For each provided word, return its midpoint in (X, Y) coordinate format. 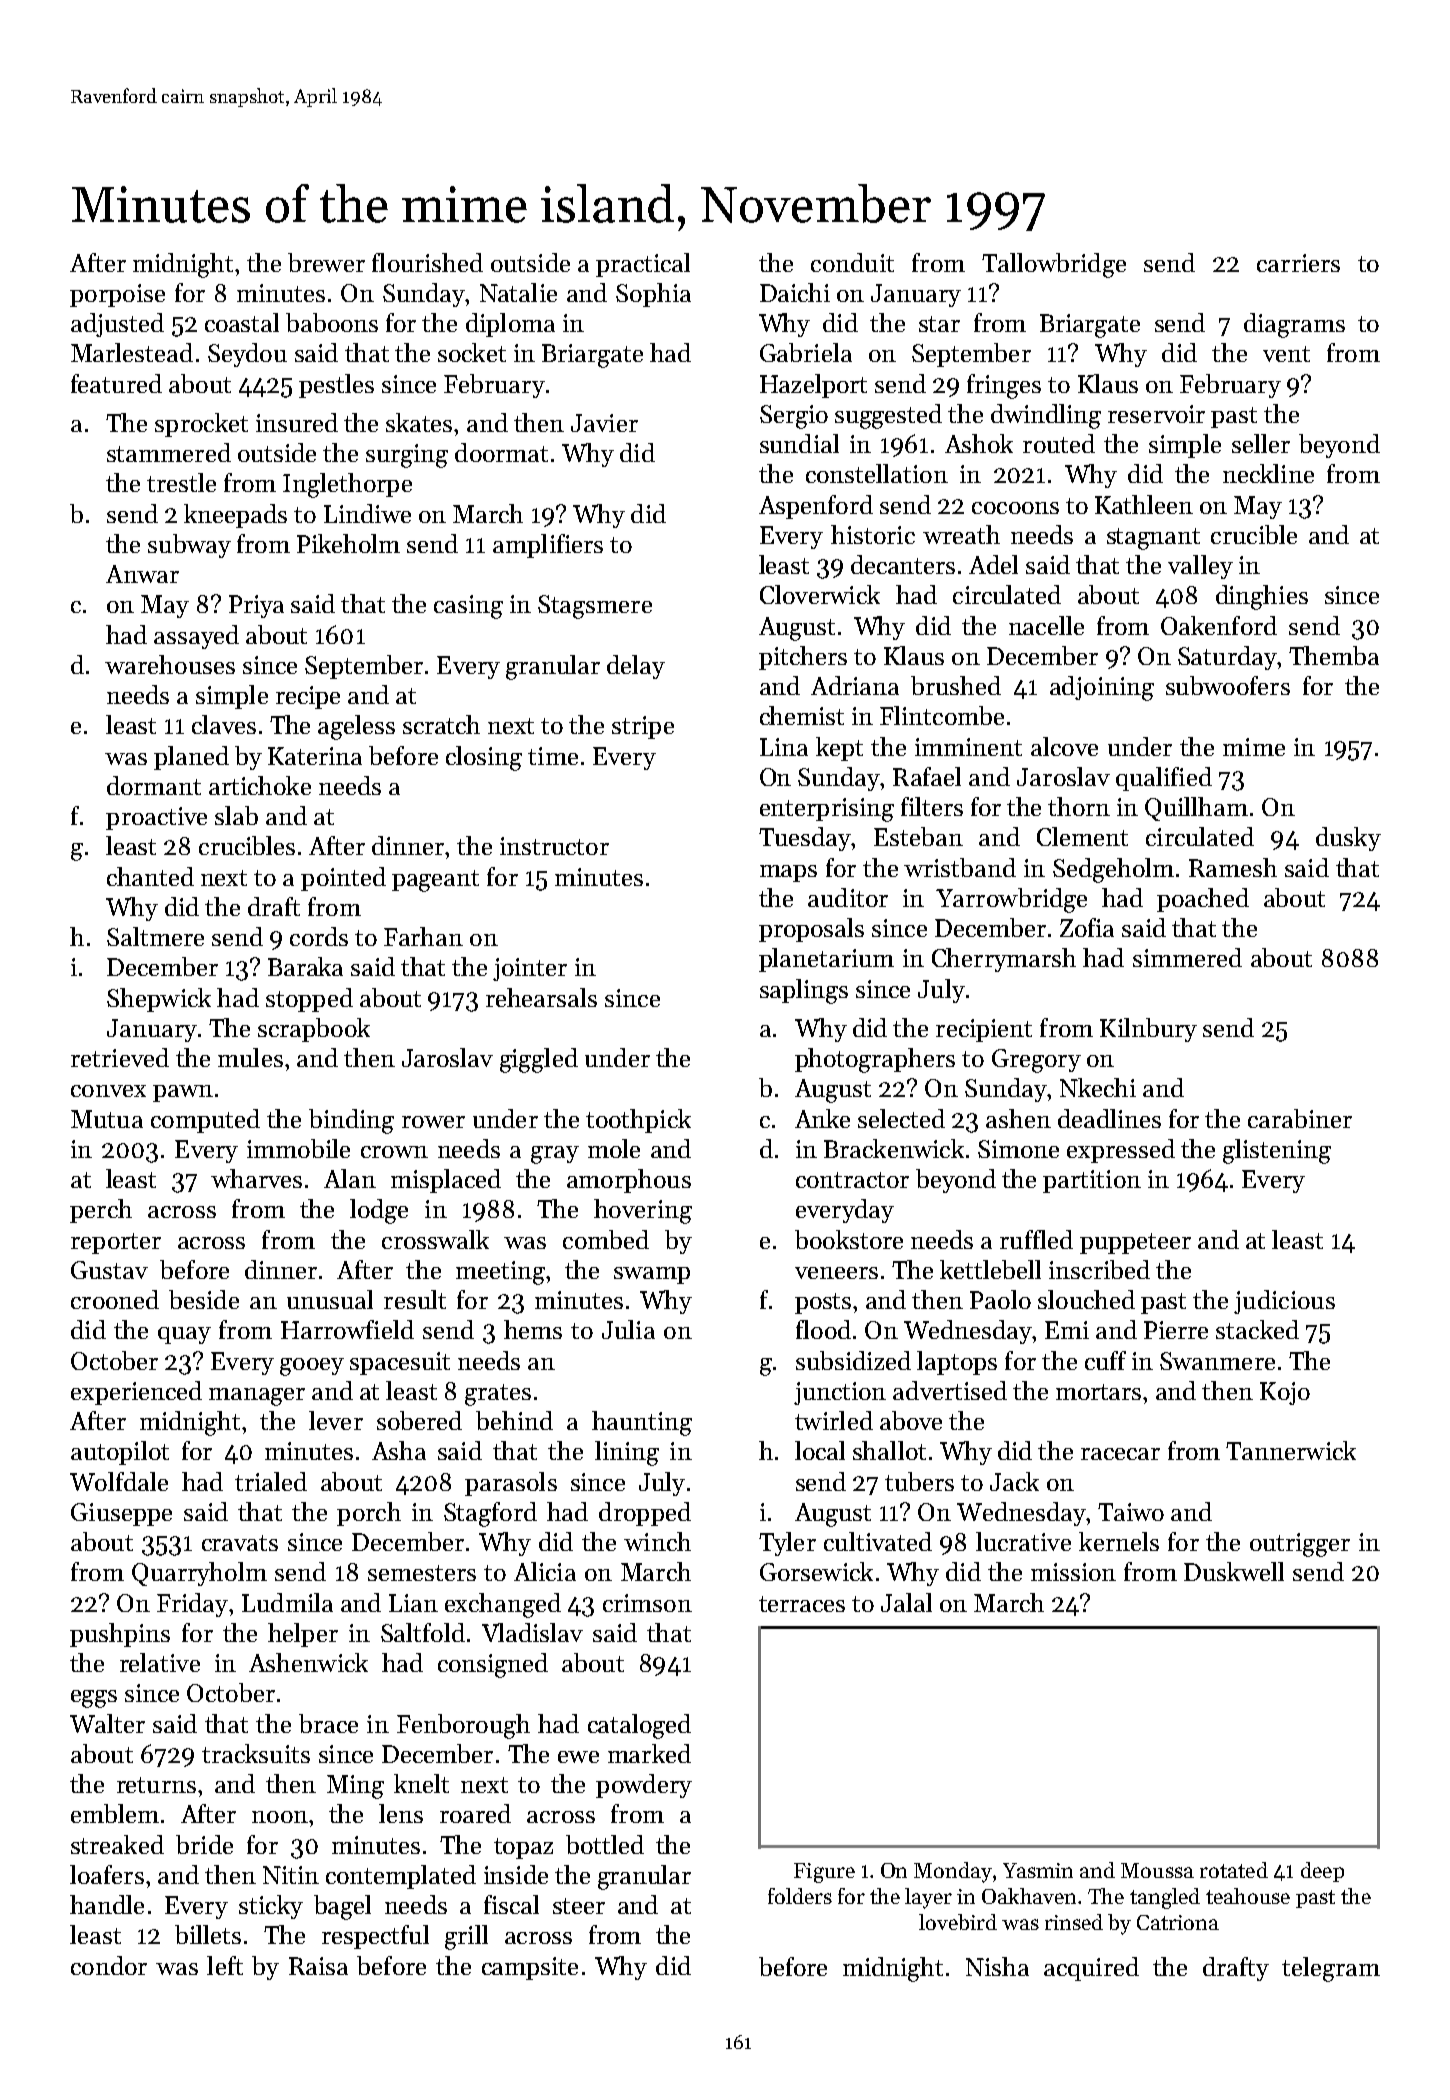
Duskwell (1234, 1571)
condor (109, 1965)
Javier (604, 423)
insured (297, 422)
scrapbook (314, 1030)
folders (800, 1896)
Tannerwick (1291, 1450)
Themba (1334, 655)
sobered (419, 1420)
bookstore (849, 1239)
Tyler (787, 1544)
